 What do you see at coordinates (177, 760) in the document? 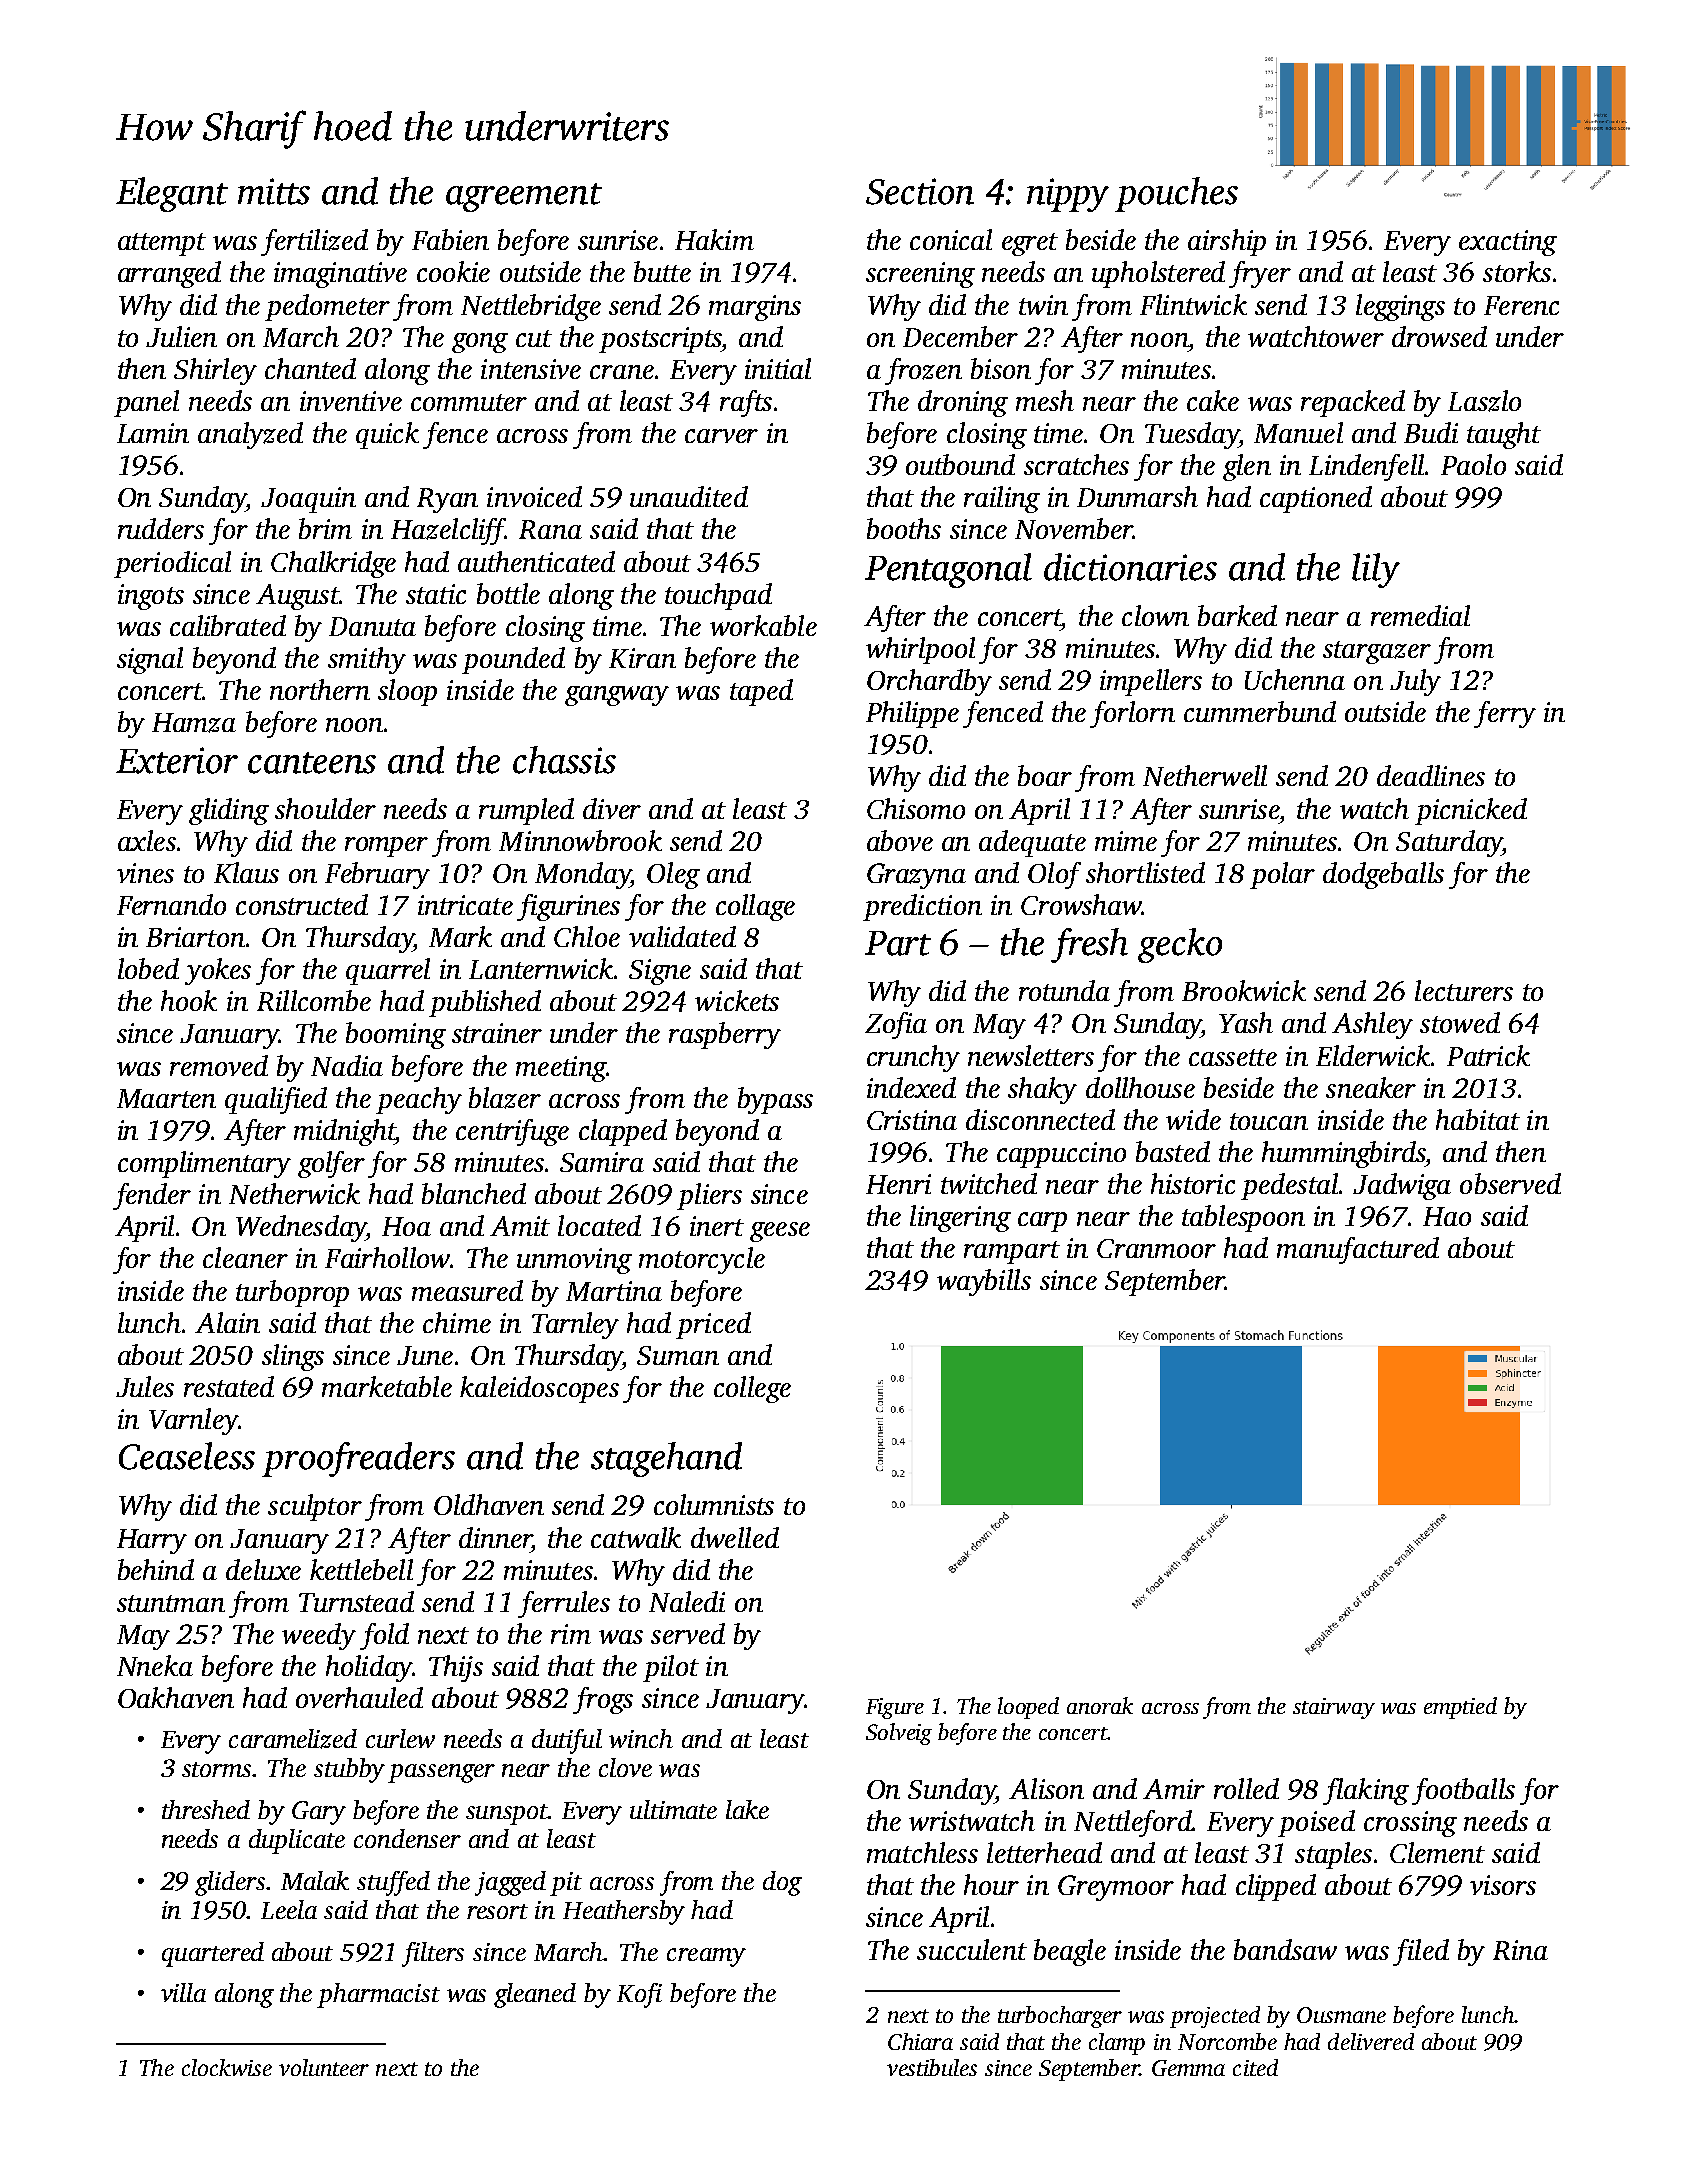
I see `Exterior` at bounding box center [177, 760].
